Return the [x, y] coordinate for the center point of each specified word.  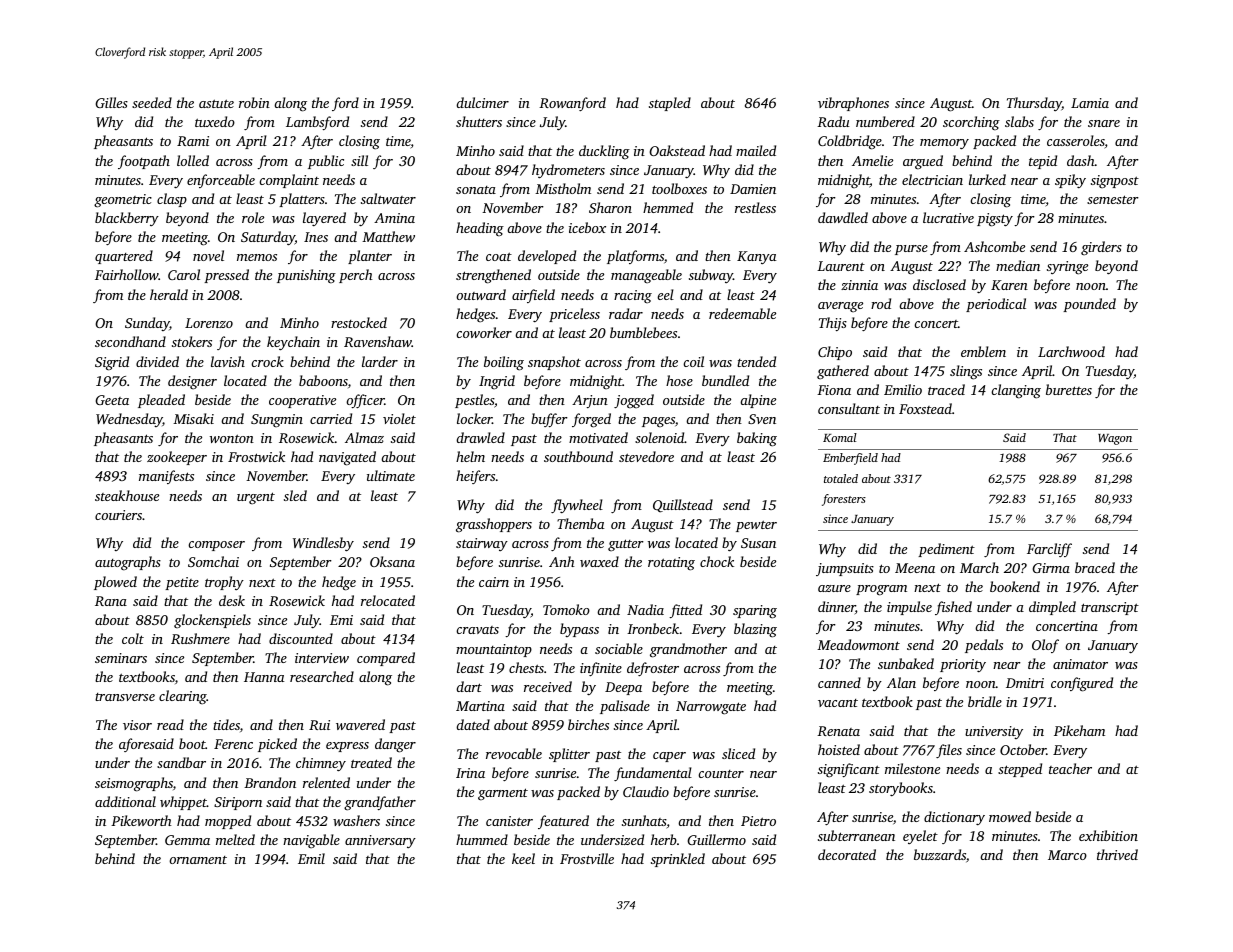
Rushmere [200, 638]
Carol [184, 274]
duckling [604, 152]
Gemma [187, 840]
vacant [838, 703]
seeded [152, 102]
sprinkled [678, 860]
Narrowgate [711, 708]
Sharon [610, 207]
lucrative [948, 217]
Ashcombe [994, 246]
